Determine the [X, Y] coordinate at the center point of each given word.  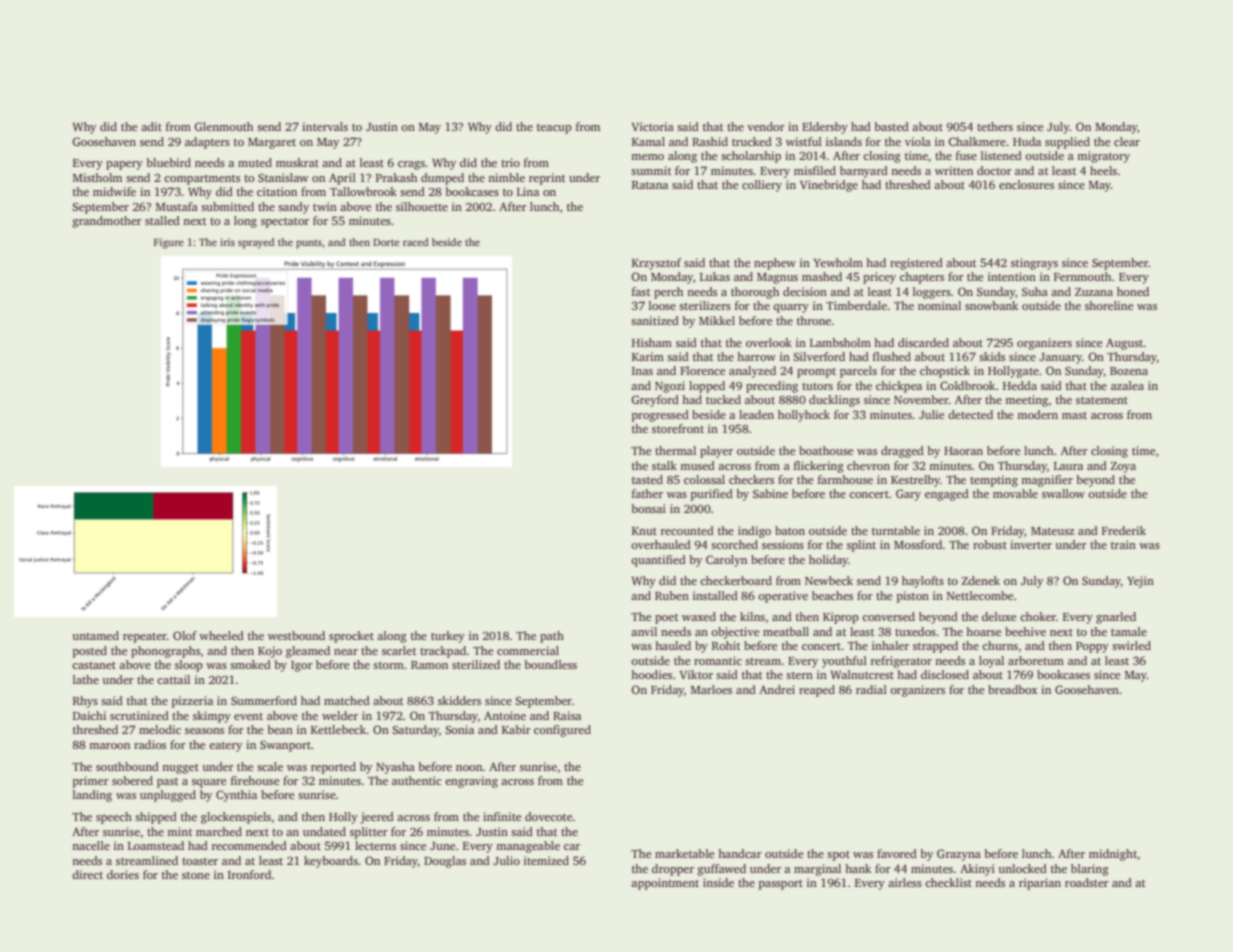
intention [1012, 276]
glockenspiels [236, 818]
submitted [227, 206]
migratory [1103, 157]
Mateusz [1053, 531]
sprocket [351, 637]
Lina [528, 191]
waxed [699, 616]
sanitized [655, 320]
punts [309, 244]
